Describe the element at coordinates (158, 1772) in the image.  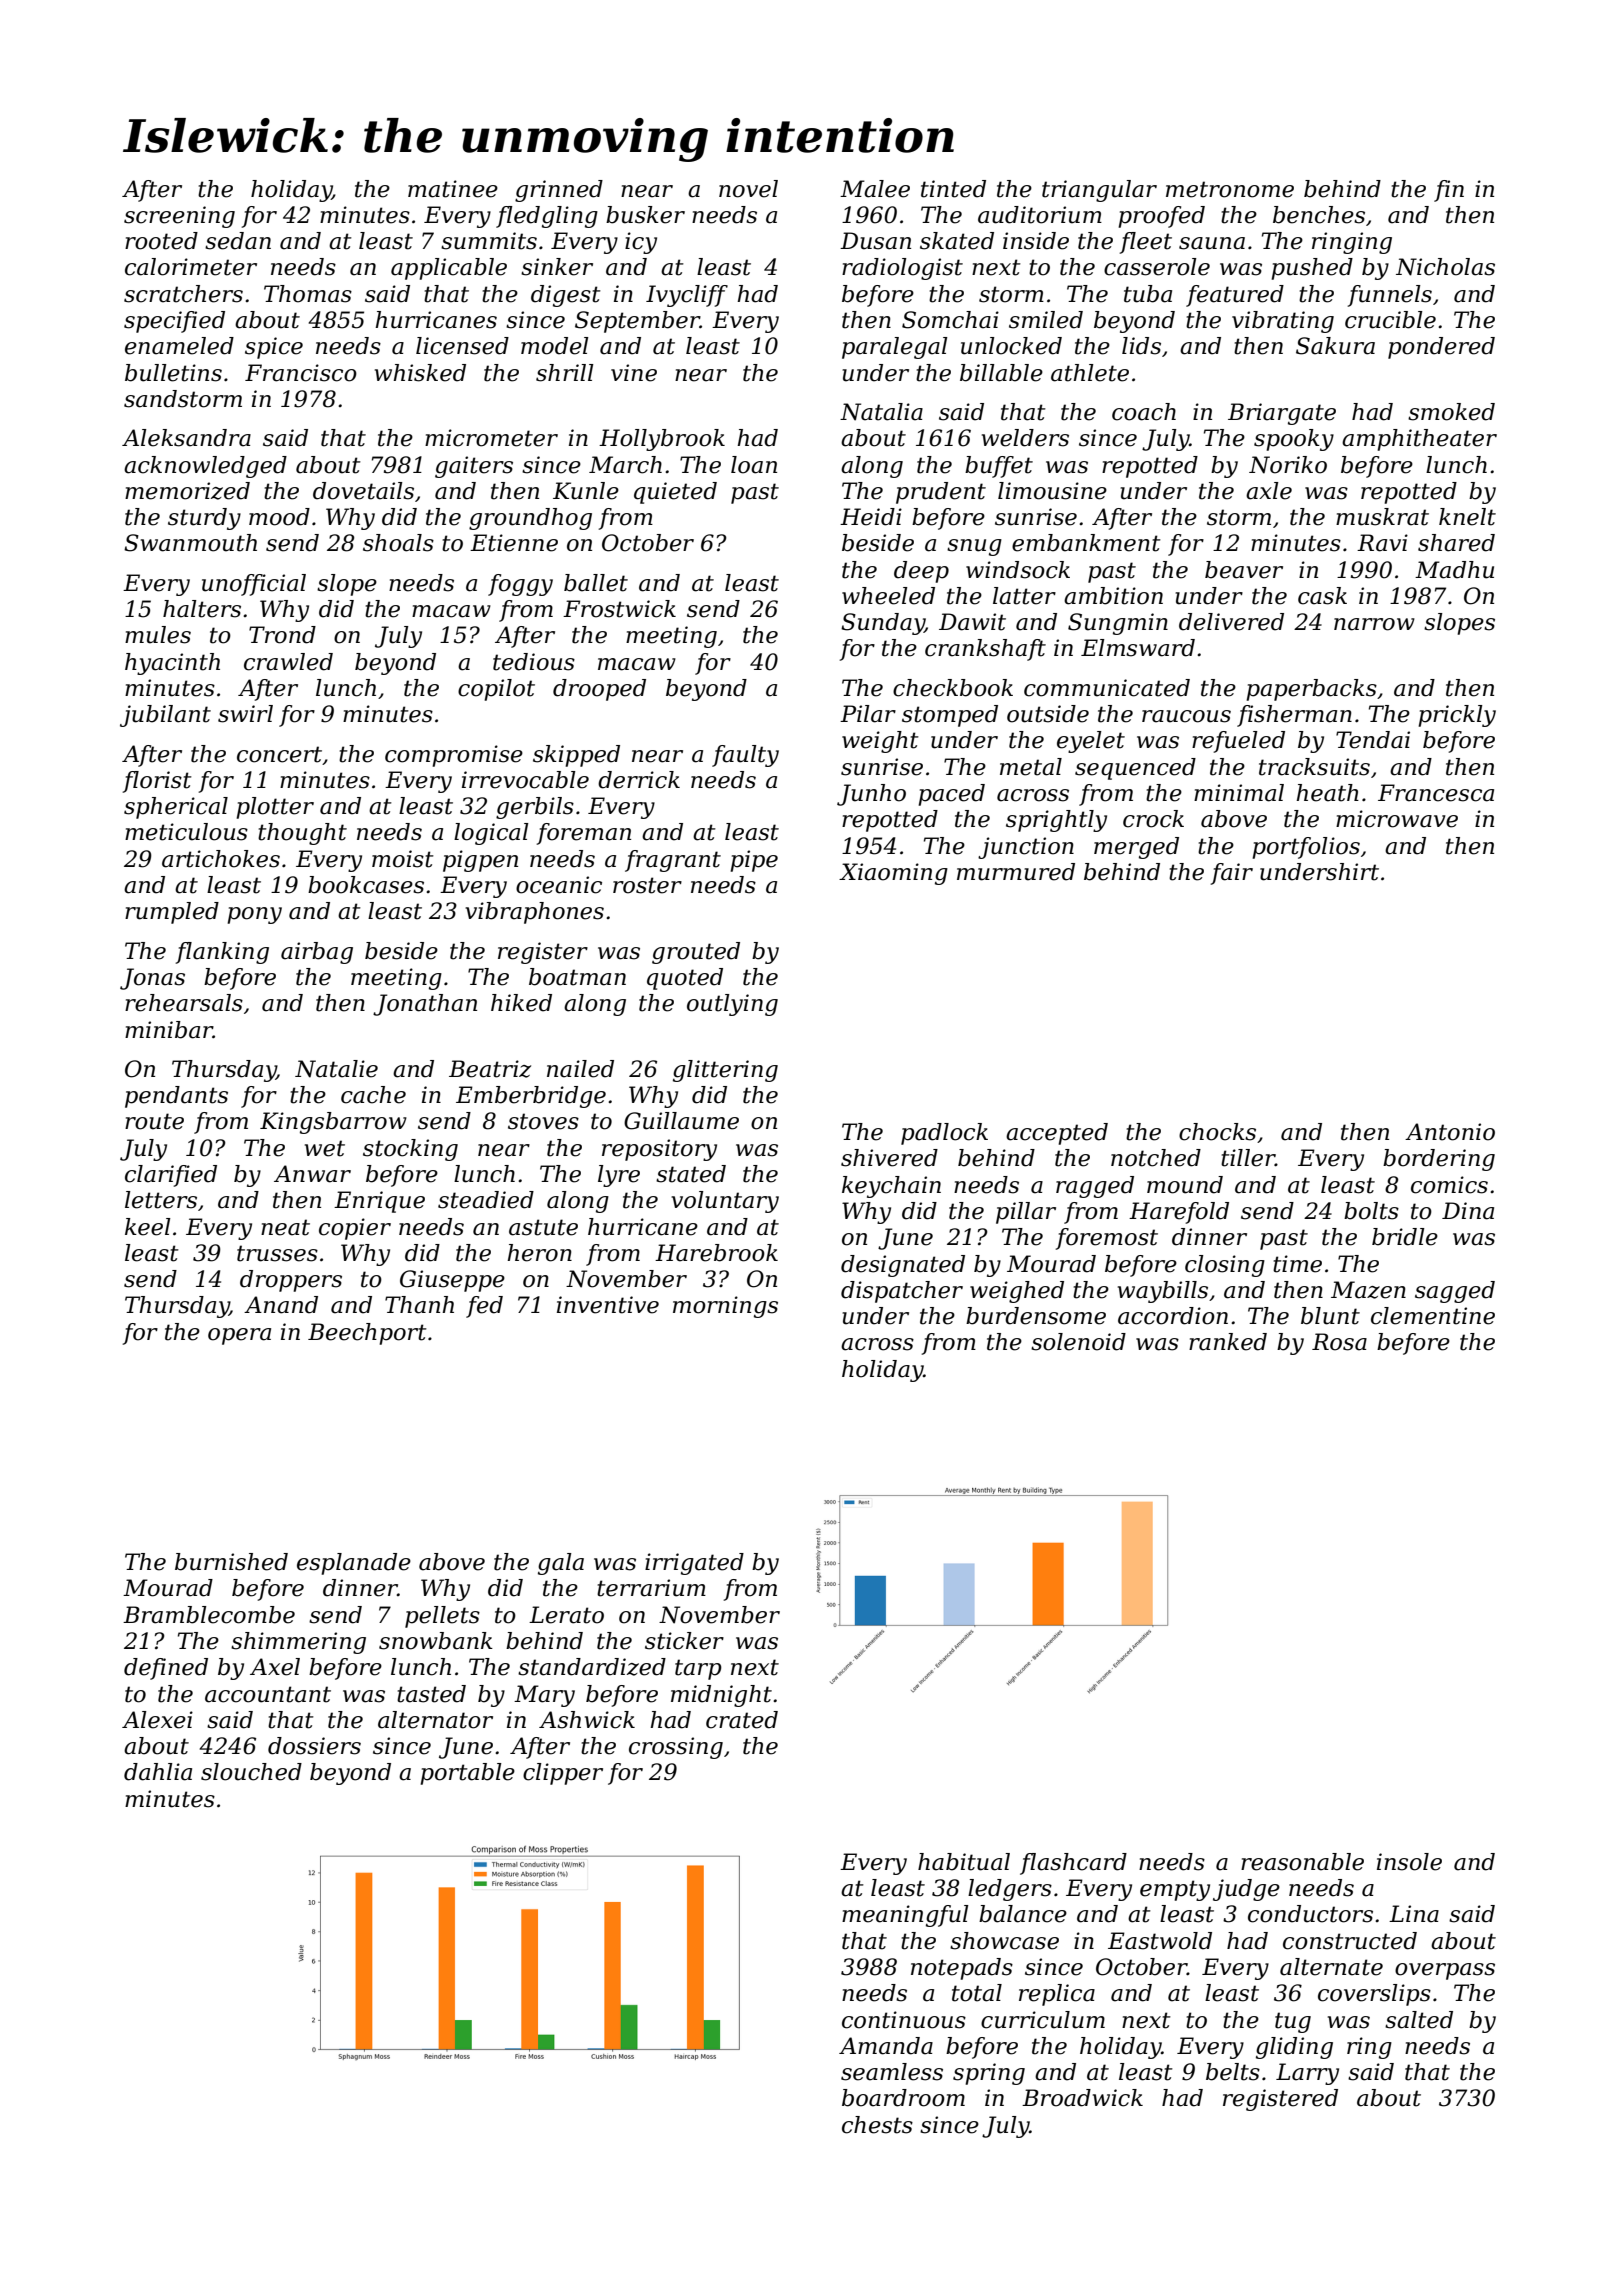
I see `dahlia` at that location.
